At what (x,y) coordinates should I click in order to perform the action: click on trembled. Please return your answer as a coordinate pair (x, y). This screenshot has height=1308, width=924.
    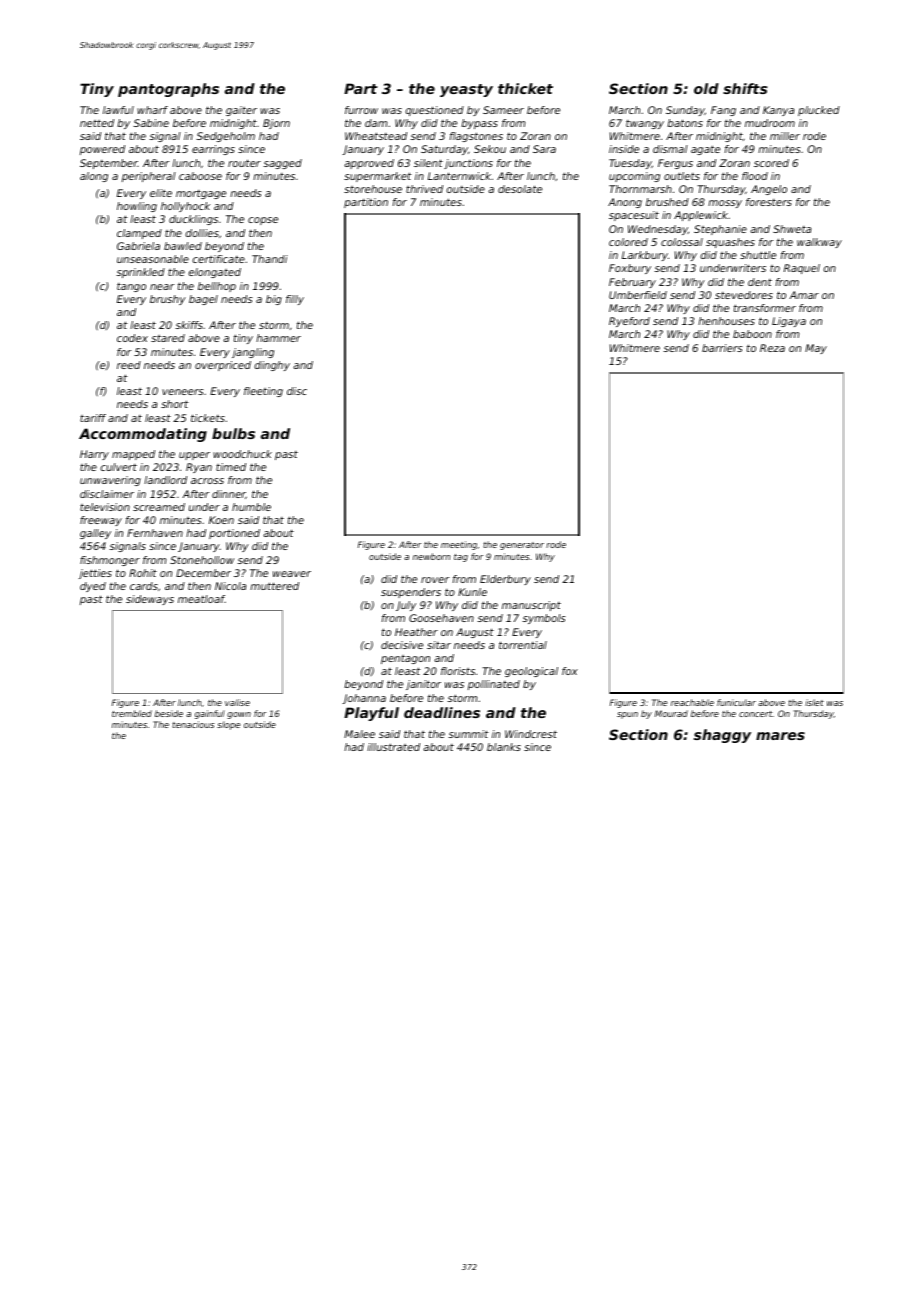
    Looking at the image, I should click on (132, 713).
